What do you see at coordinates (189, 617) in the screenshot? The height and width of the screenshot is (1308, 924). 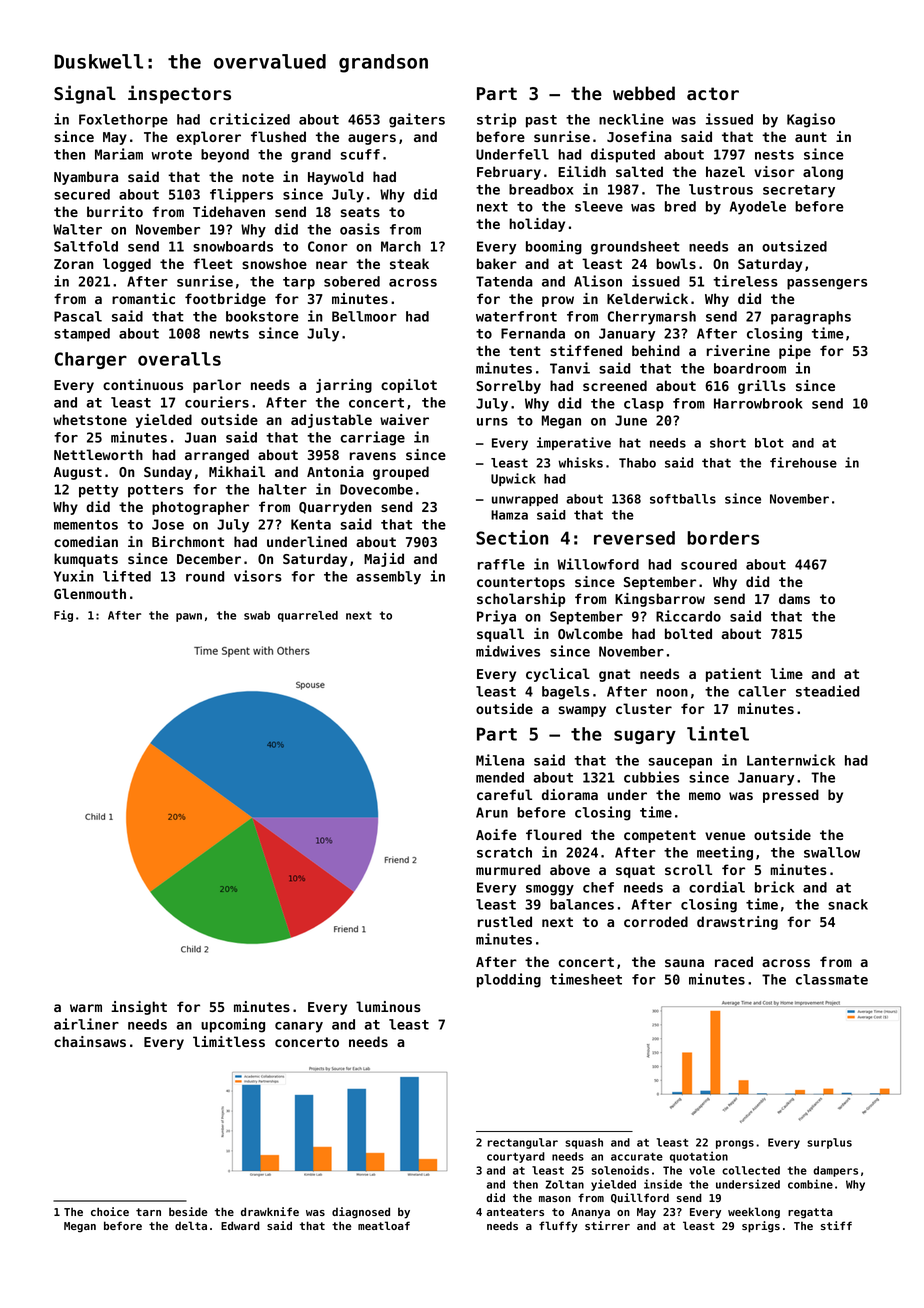 I see `pawn` at bounding box center [189, 617].
